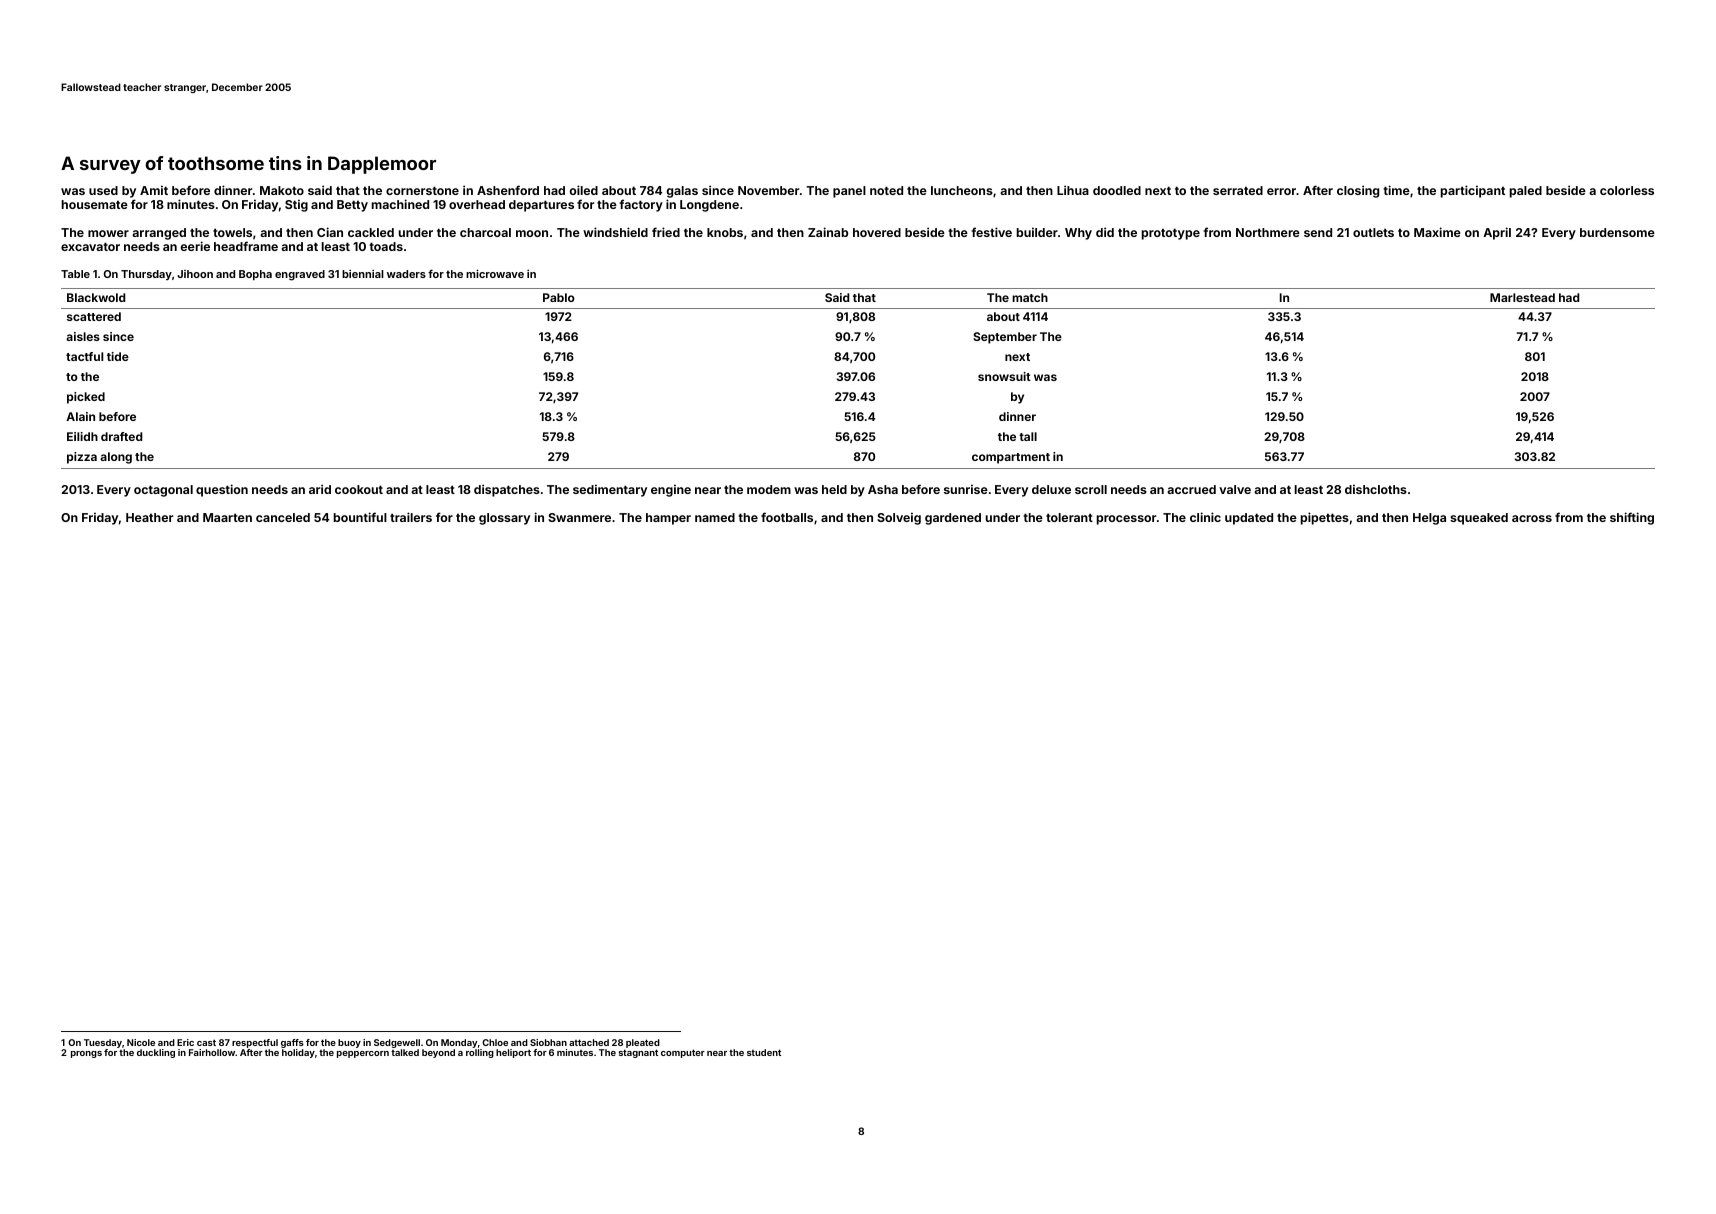  Describe the element at coordinates (787, 517) in the screenshot. I see `footballs` at that location.
